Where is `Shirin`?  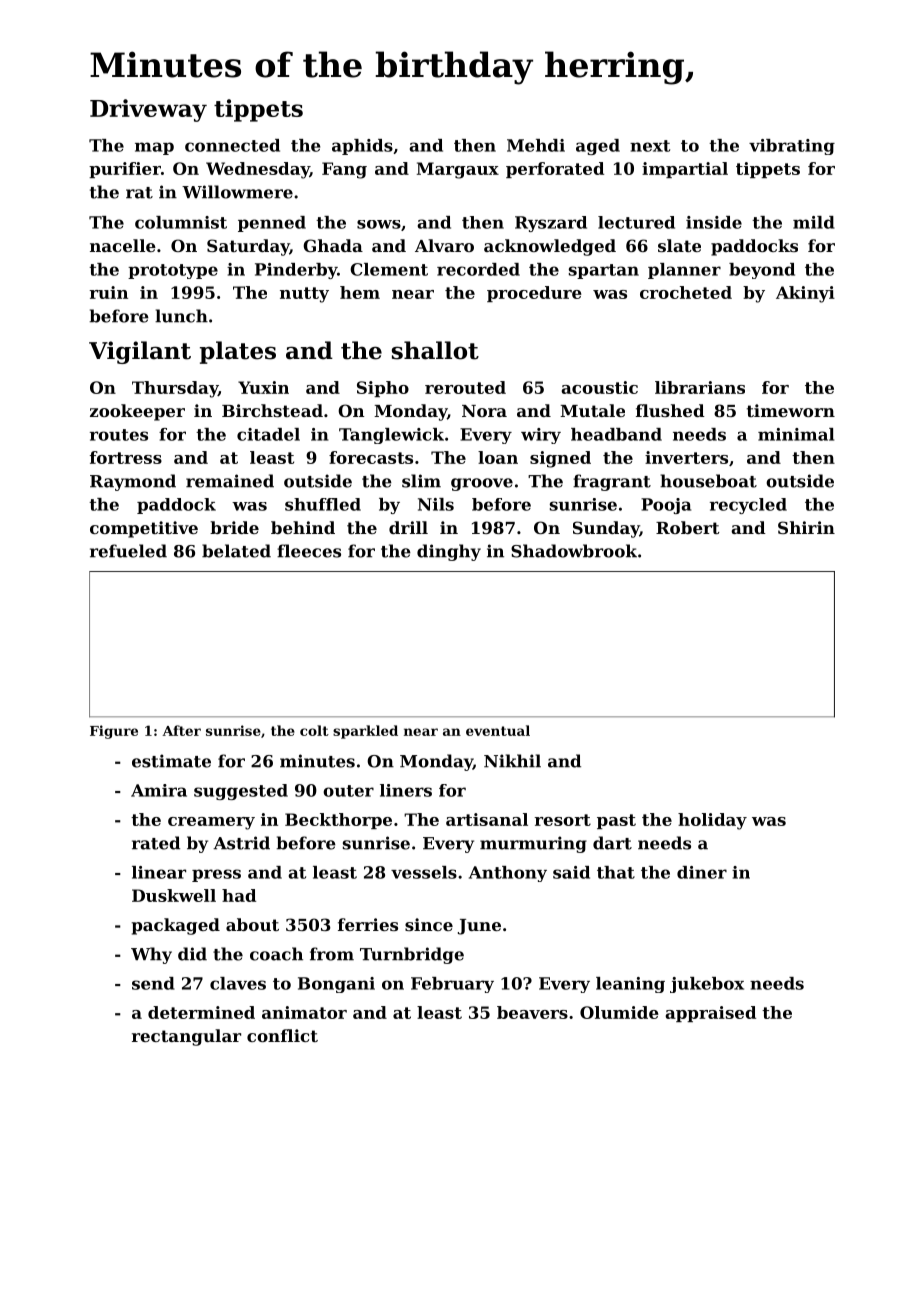
Shirin is located at coordinates (806, 527).
